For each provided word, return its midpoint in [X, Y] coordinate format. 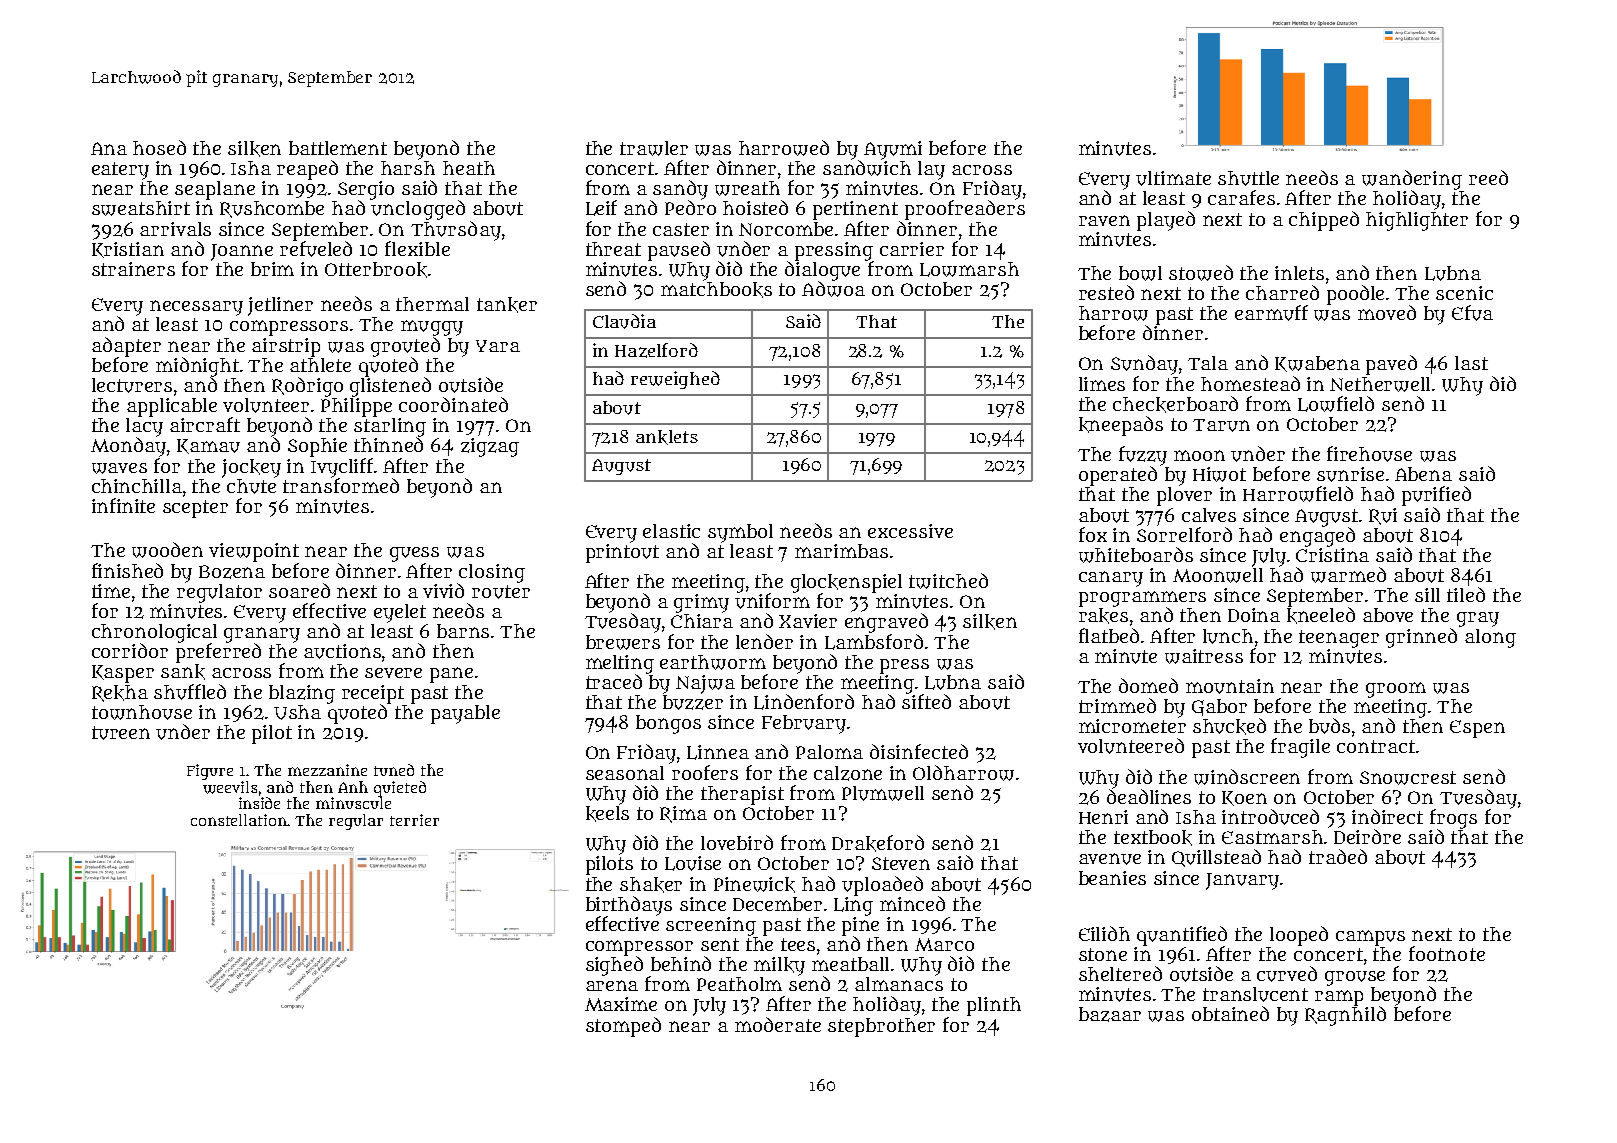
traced [614, 681]
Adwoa [833, 289]
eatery [120, 171]
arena [612, 985]
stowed [1201, 273]
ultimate [1173, 178]
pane [451, 675]
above [1388, 615]
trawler [654, 148]
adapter [126, 347]
